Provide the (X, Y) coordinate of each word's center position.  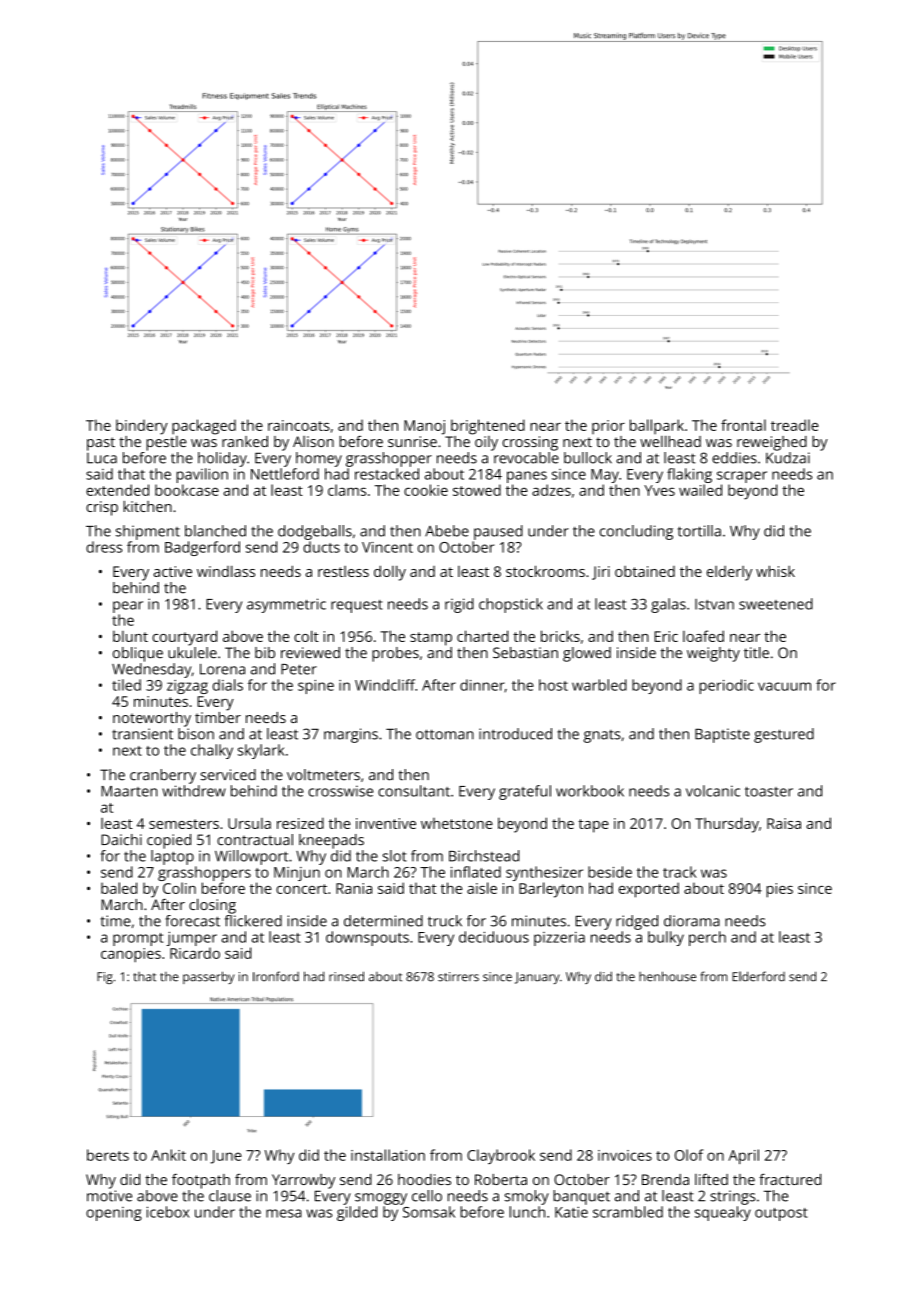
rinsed (346, 976)
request (357, 606)
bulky (666, 938)
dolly (390, 573)
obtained (645, 571)
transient (142, 734)
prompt (138, 939)
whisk (775, 571)
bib (265, 652)
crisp (102, 508)
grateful (525, 792)
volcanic (713, 791)
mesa (283, 1213)
